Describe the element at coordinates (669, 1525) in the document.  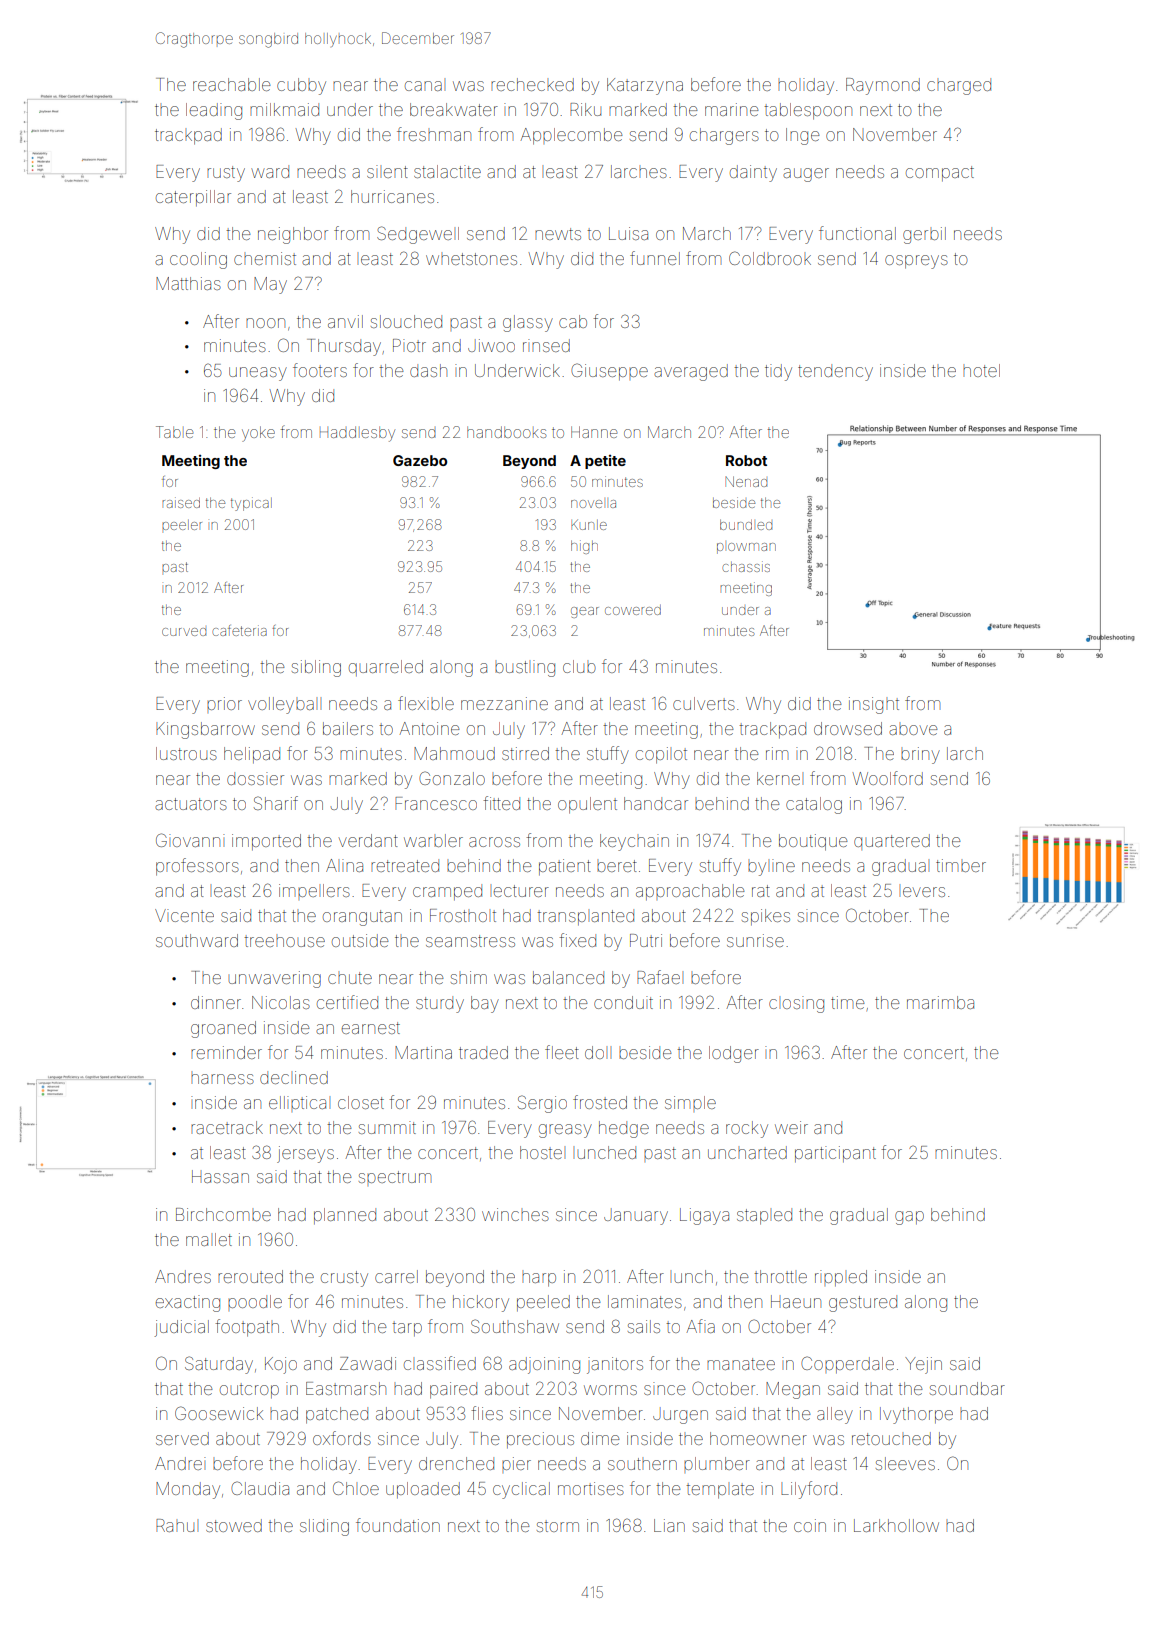
I see `Lian` at that location.
